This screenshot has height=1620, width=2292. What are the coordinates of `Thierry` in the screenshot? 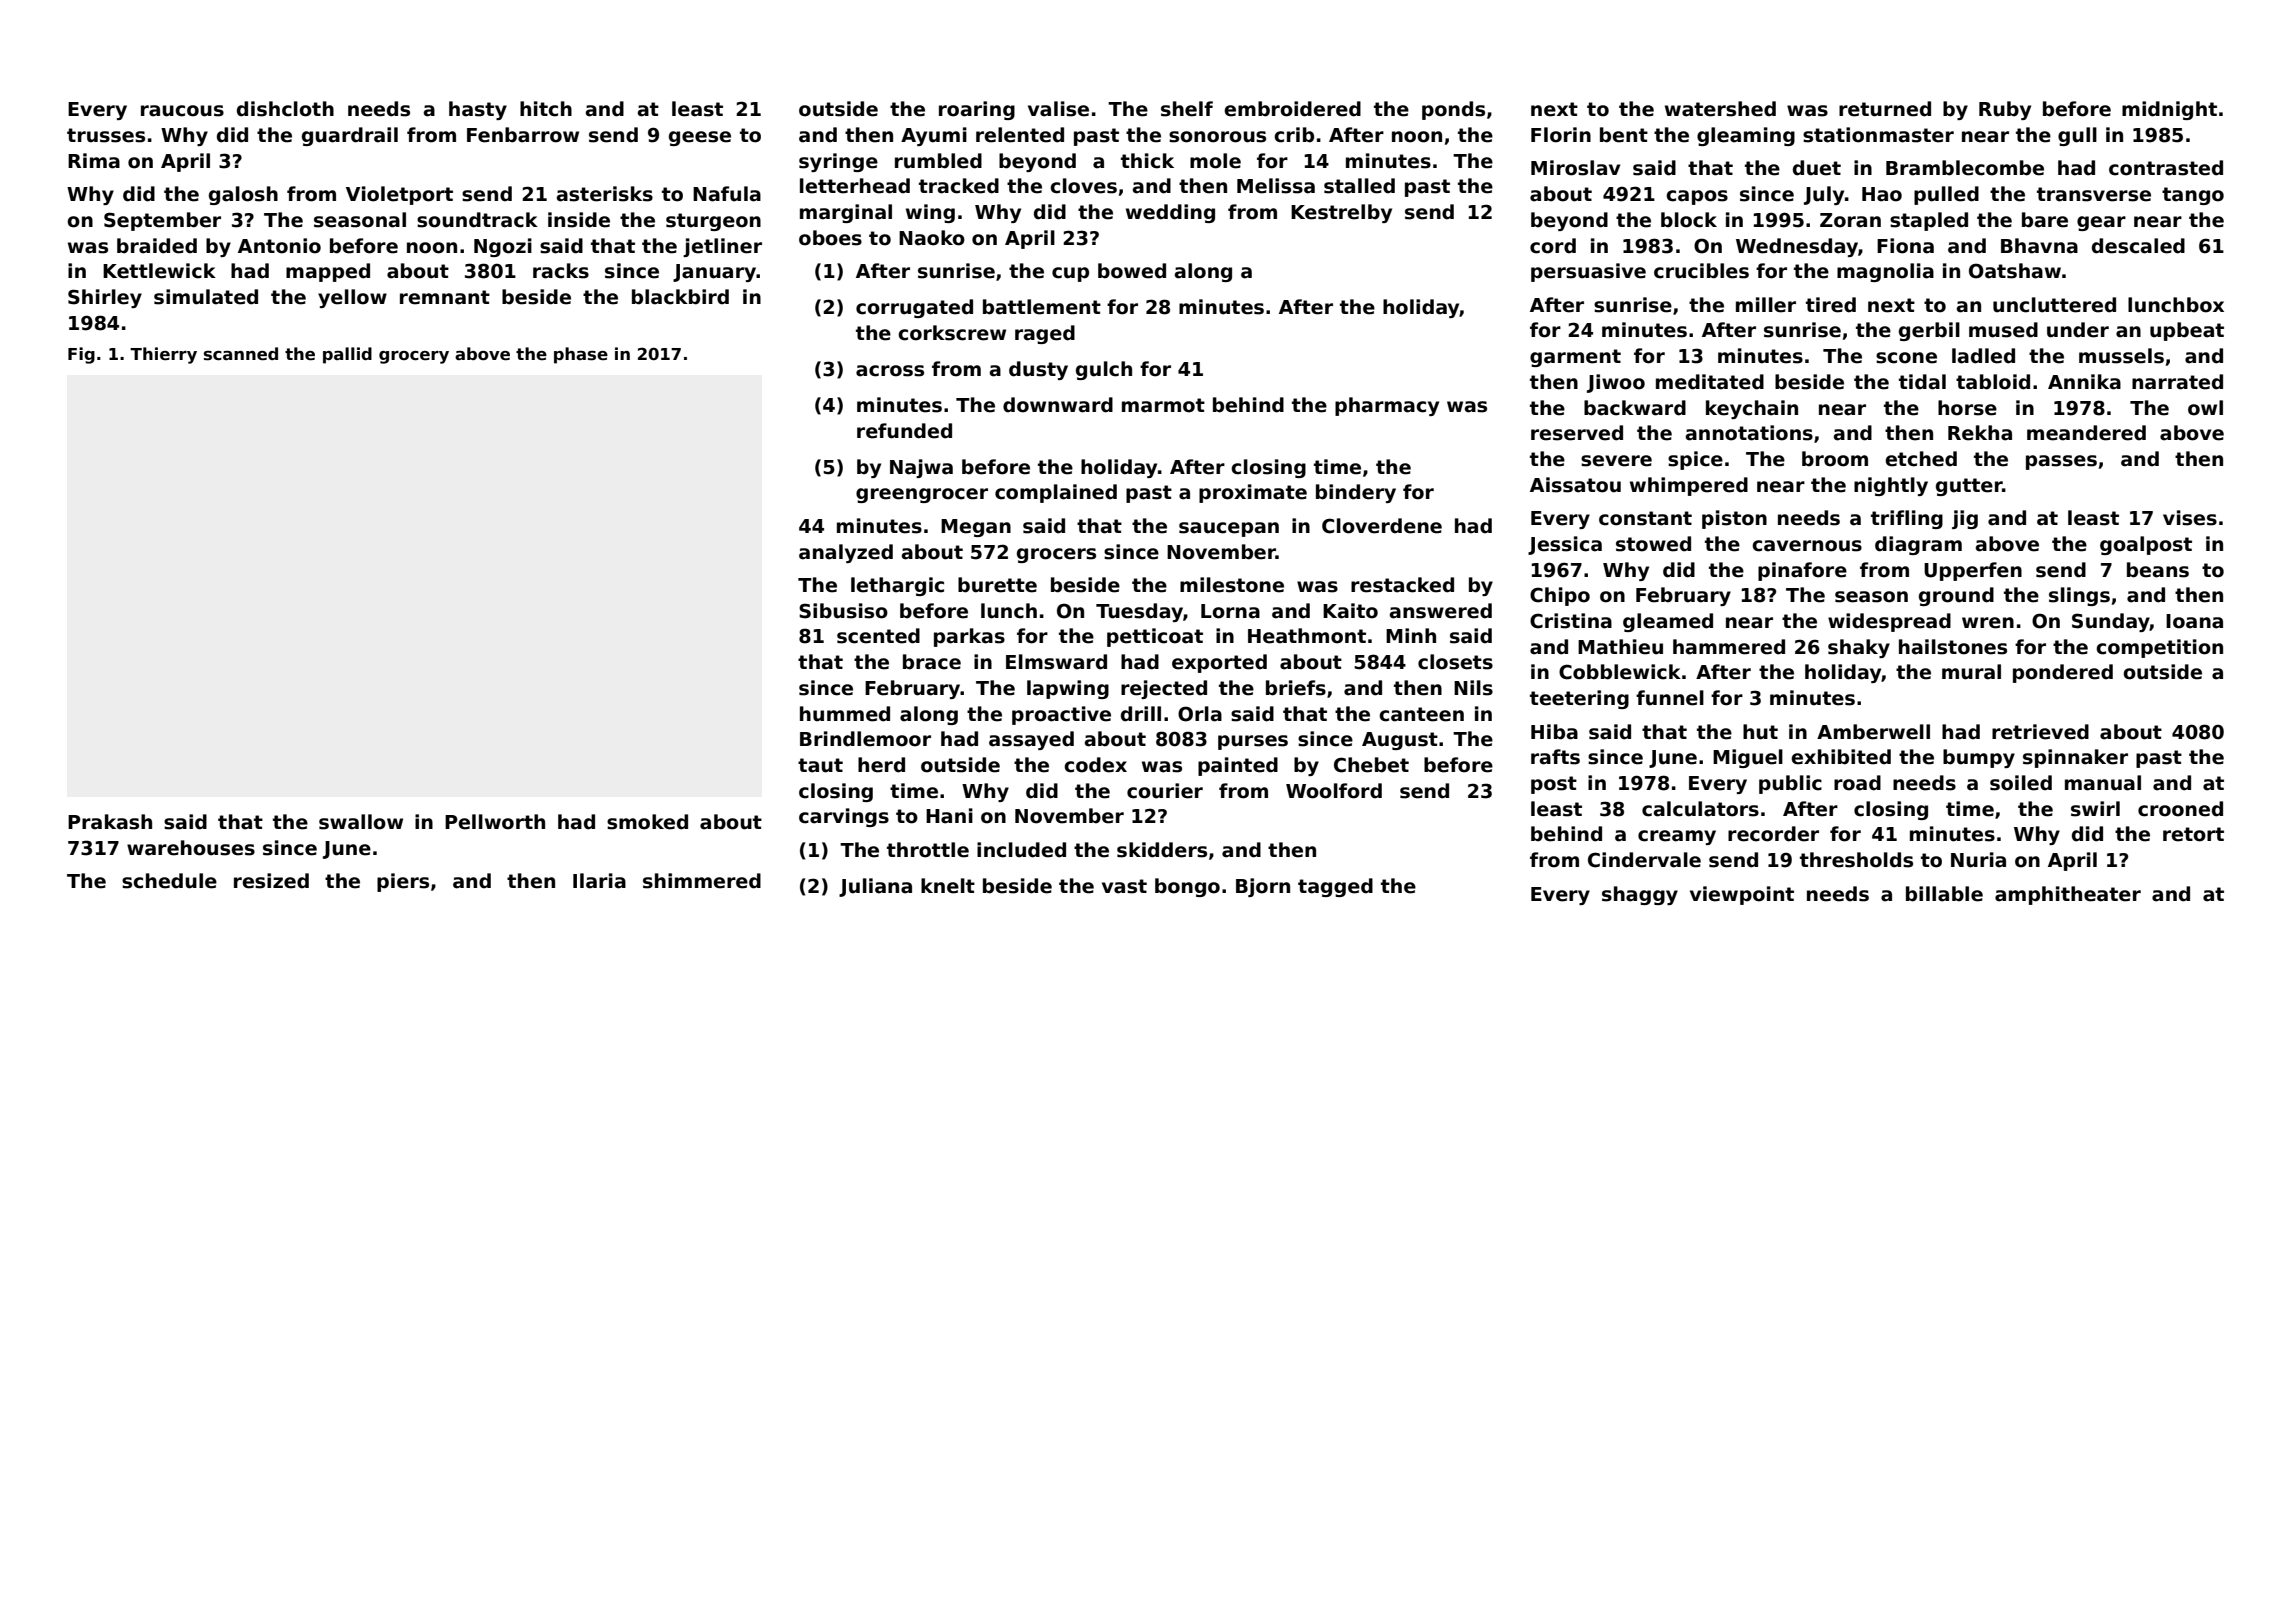 It's located at (163, 355).
